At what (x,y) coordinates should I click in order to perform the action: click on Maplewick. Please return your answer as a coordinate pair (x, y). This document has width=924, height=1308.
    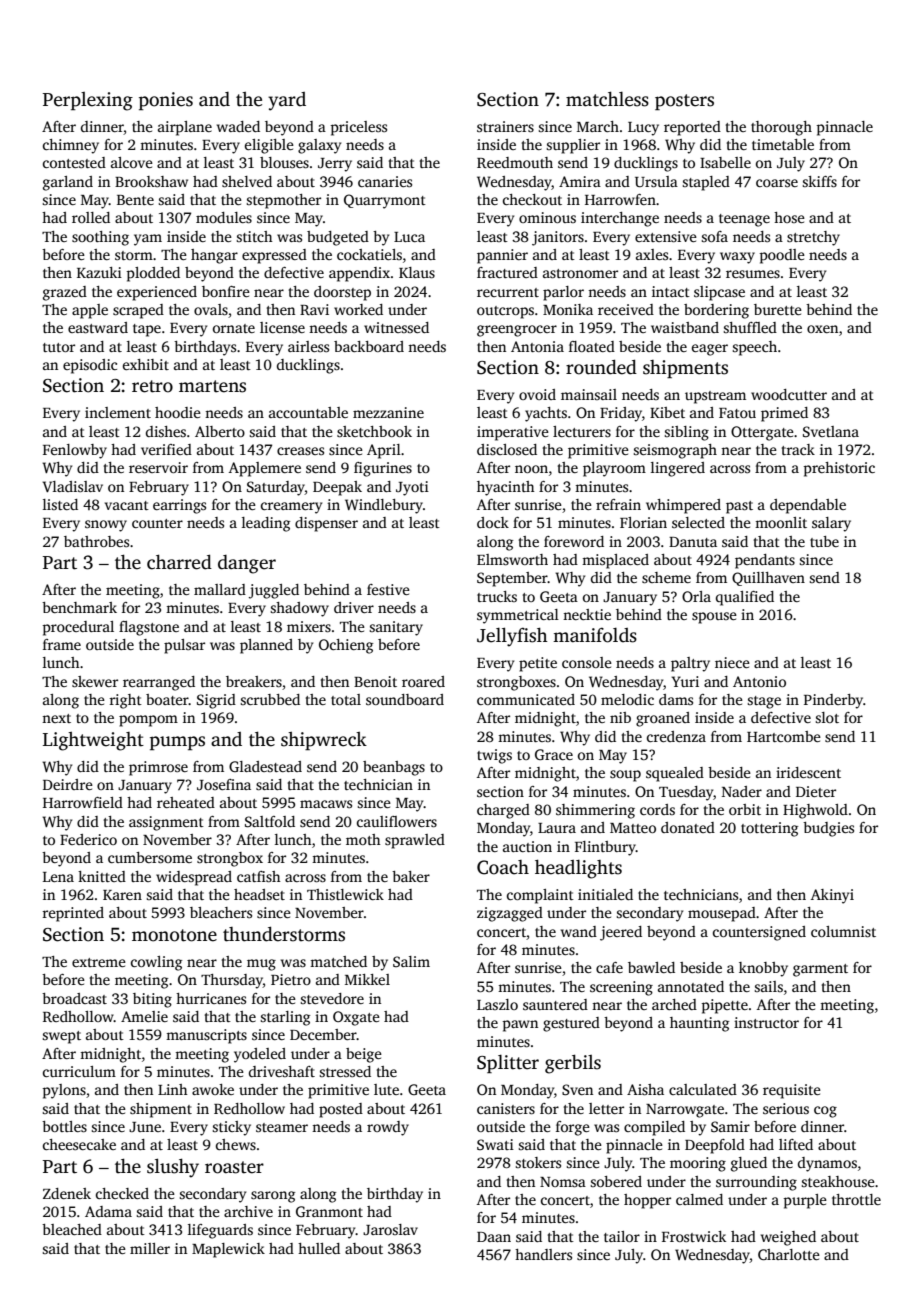
    Looking at the image, I should click on (228, 1250).
